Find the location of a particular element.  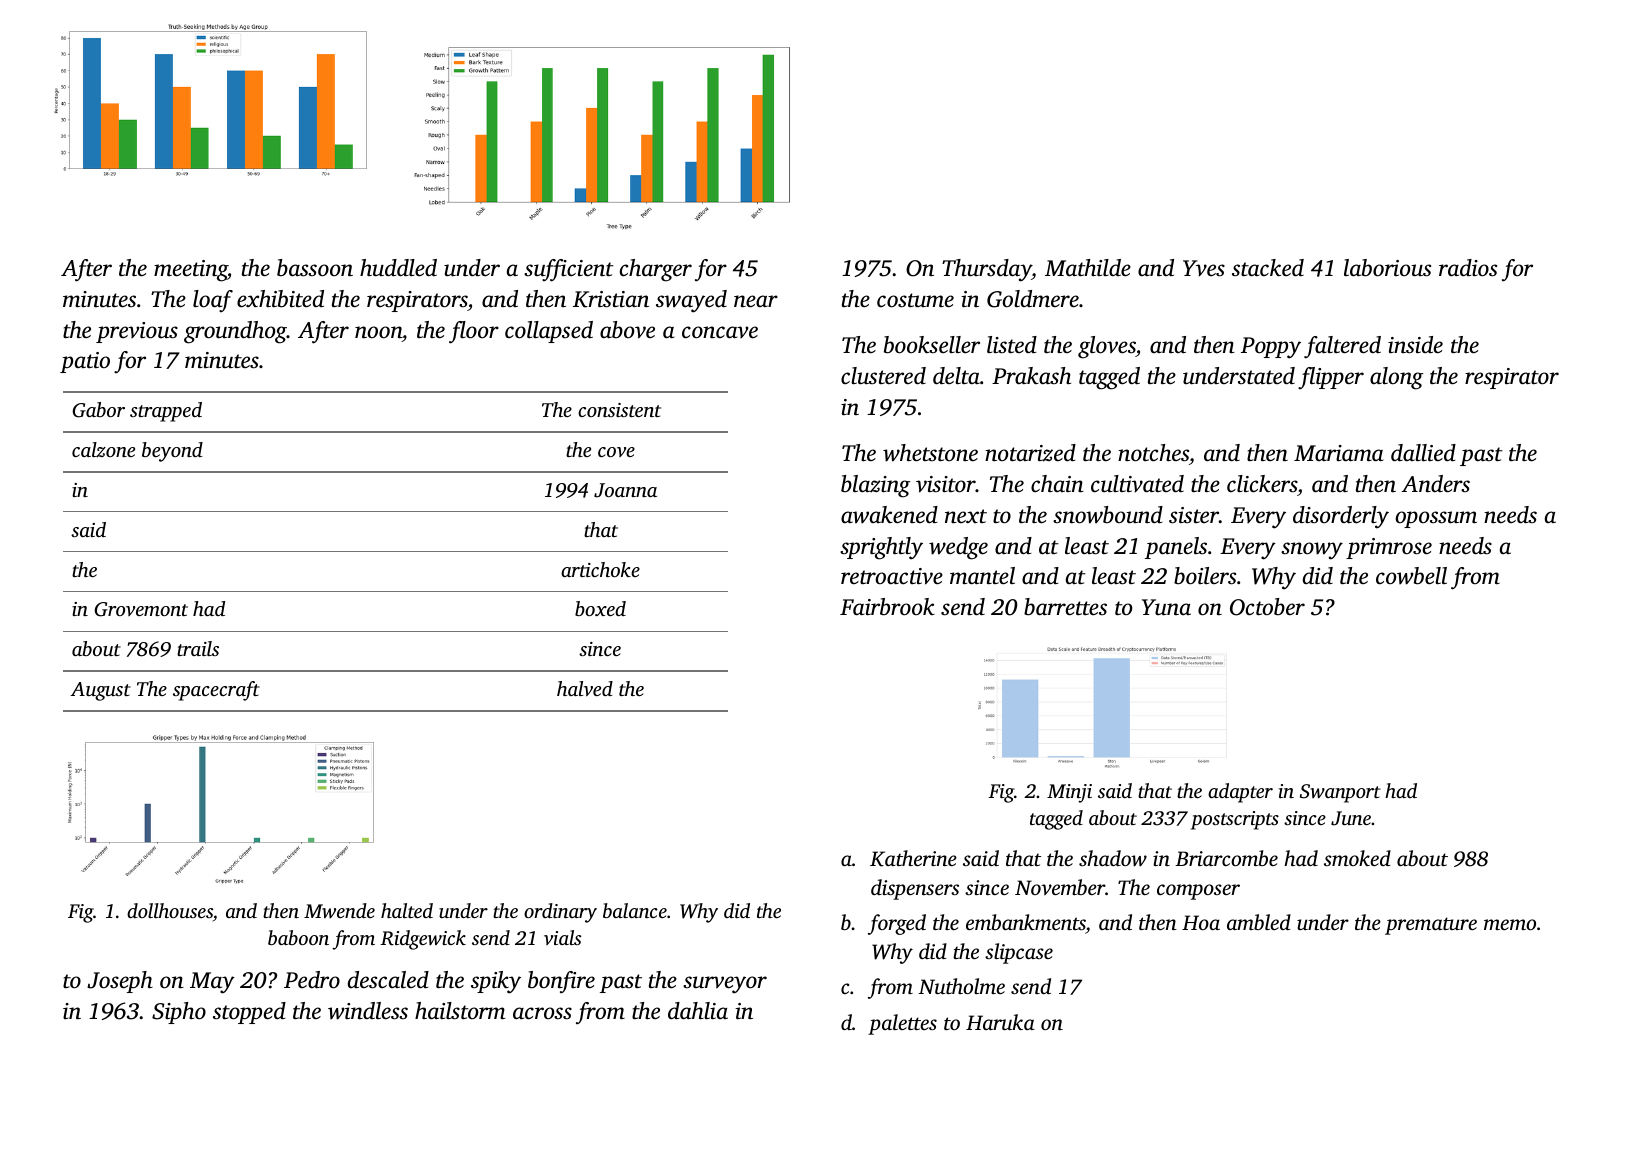

Haruka is located at coordinates (1000, 1022).
